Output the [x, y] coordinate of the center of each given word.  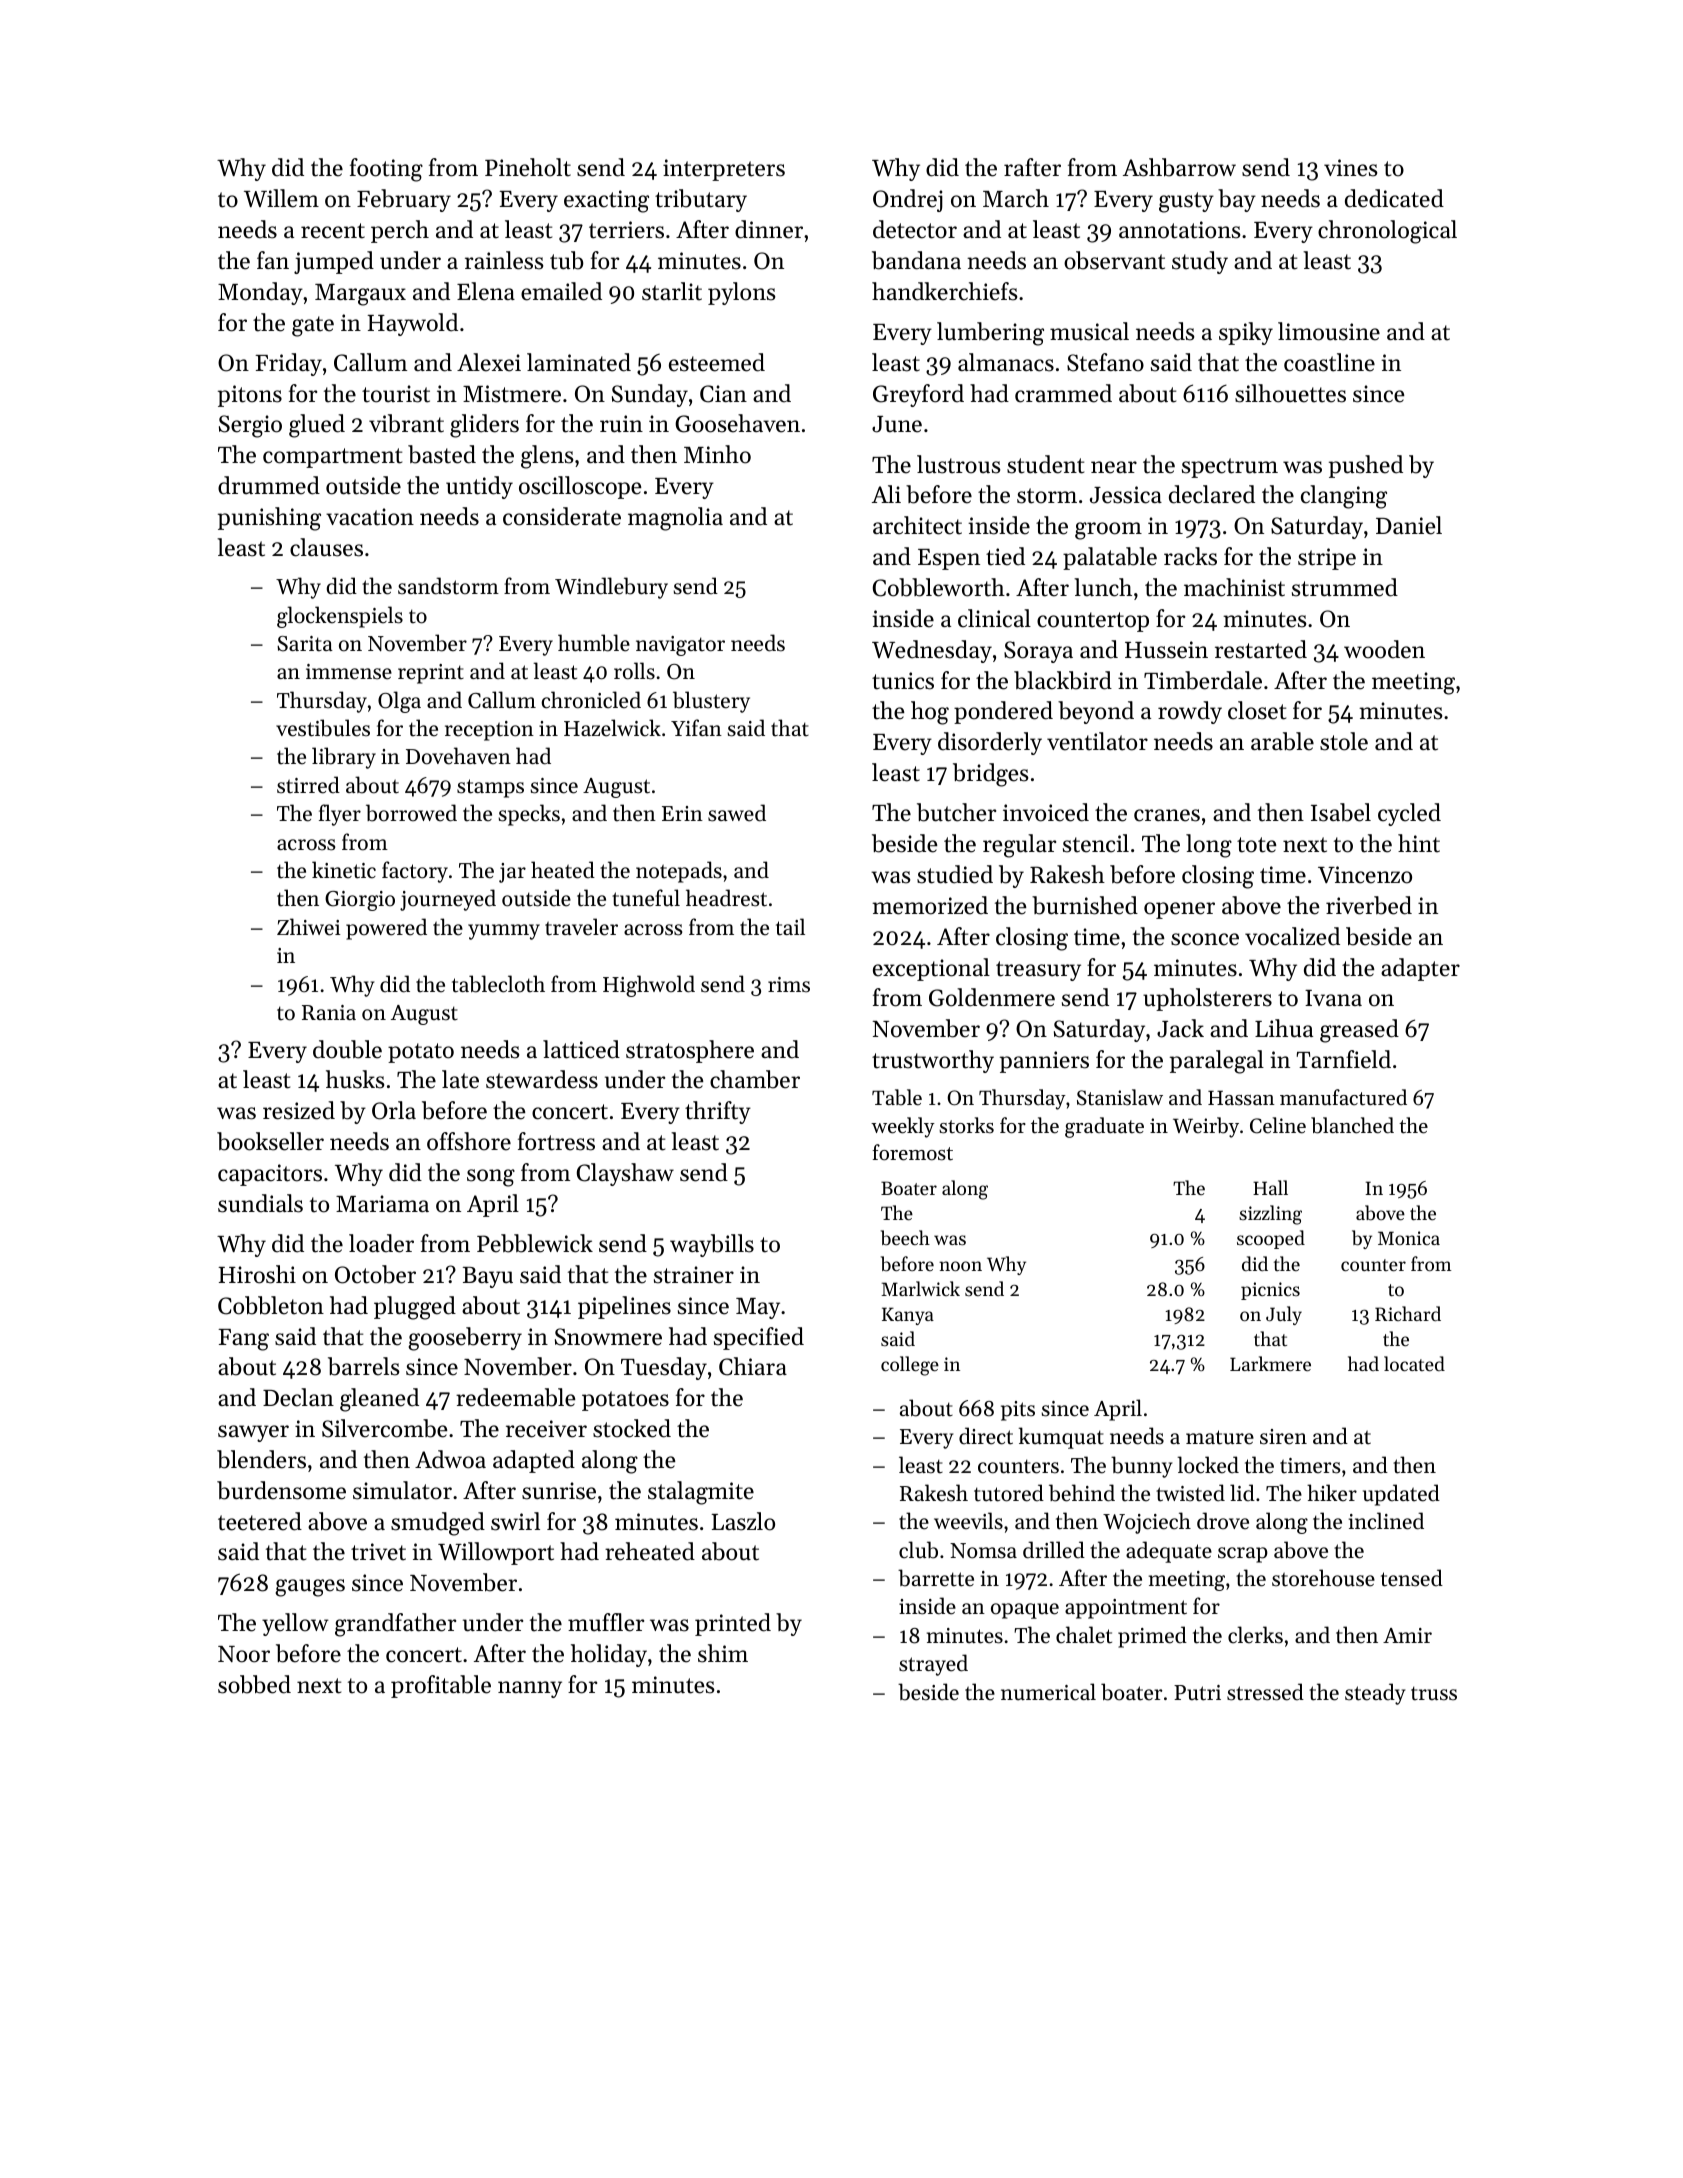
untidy [479, 487]
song [491, 1178]
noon [960, 1266]
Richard [1408, 1313]
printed [733, 1624]
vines [1350, 168]
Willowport [496, 1553]
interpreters [724, 170]
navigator [680, 646]
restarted [1261, 649]
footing [386, 170]
